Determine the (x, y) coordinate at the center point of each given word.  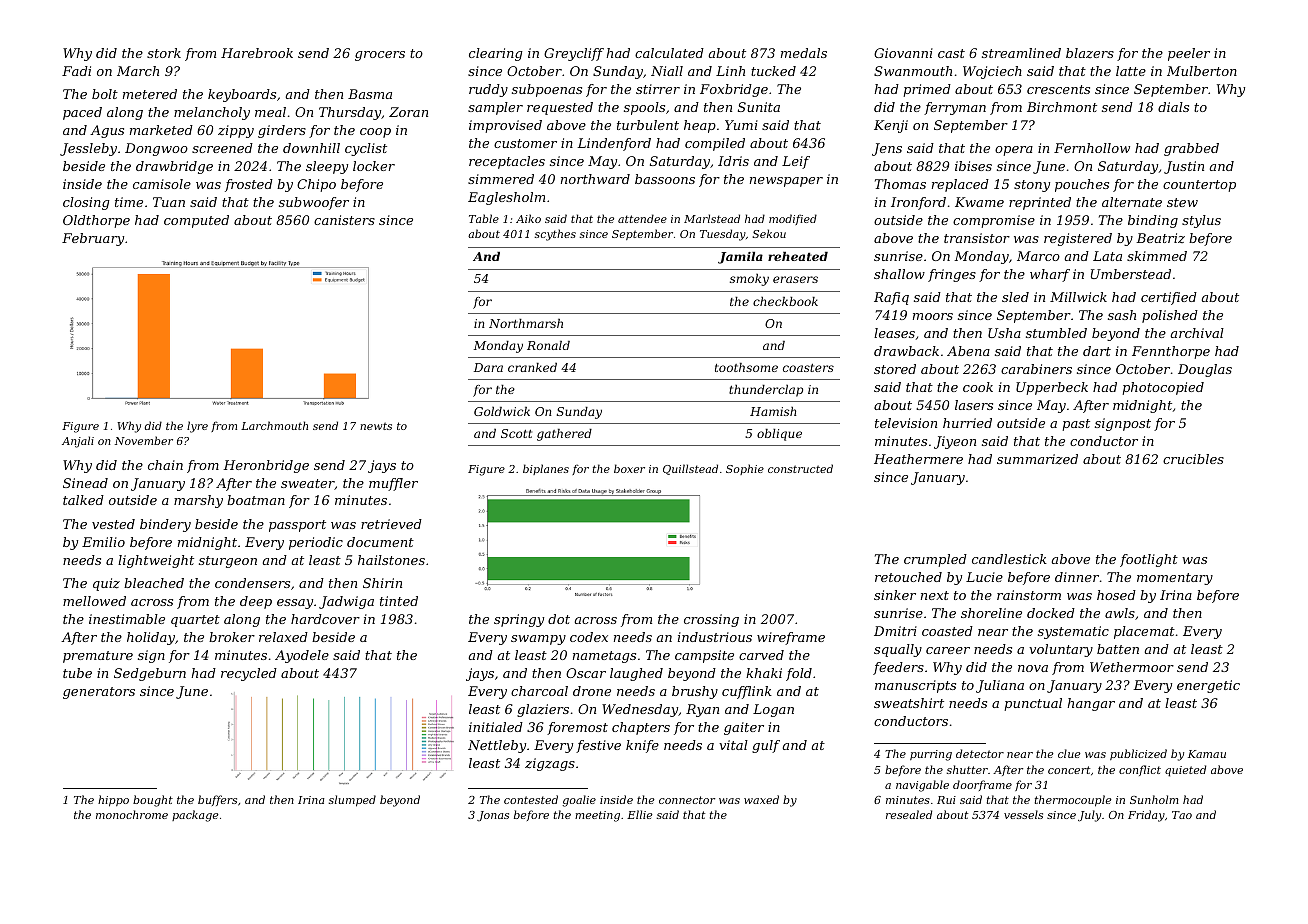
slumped (352, 801)
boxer (629, 468)
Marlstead (712, 218)
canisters (344, 220)
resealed (909, 814)
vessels (1023, 814)
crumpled (935, 560)
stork (164, 53)
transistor (977, 238)
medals (804, 53)
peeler (1189, 54)
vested (113, 524)
